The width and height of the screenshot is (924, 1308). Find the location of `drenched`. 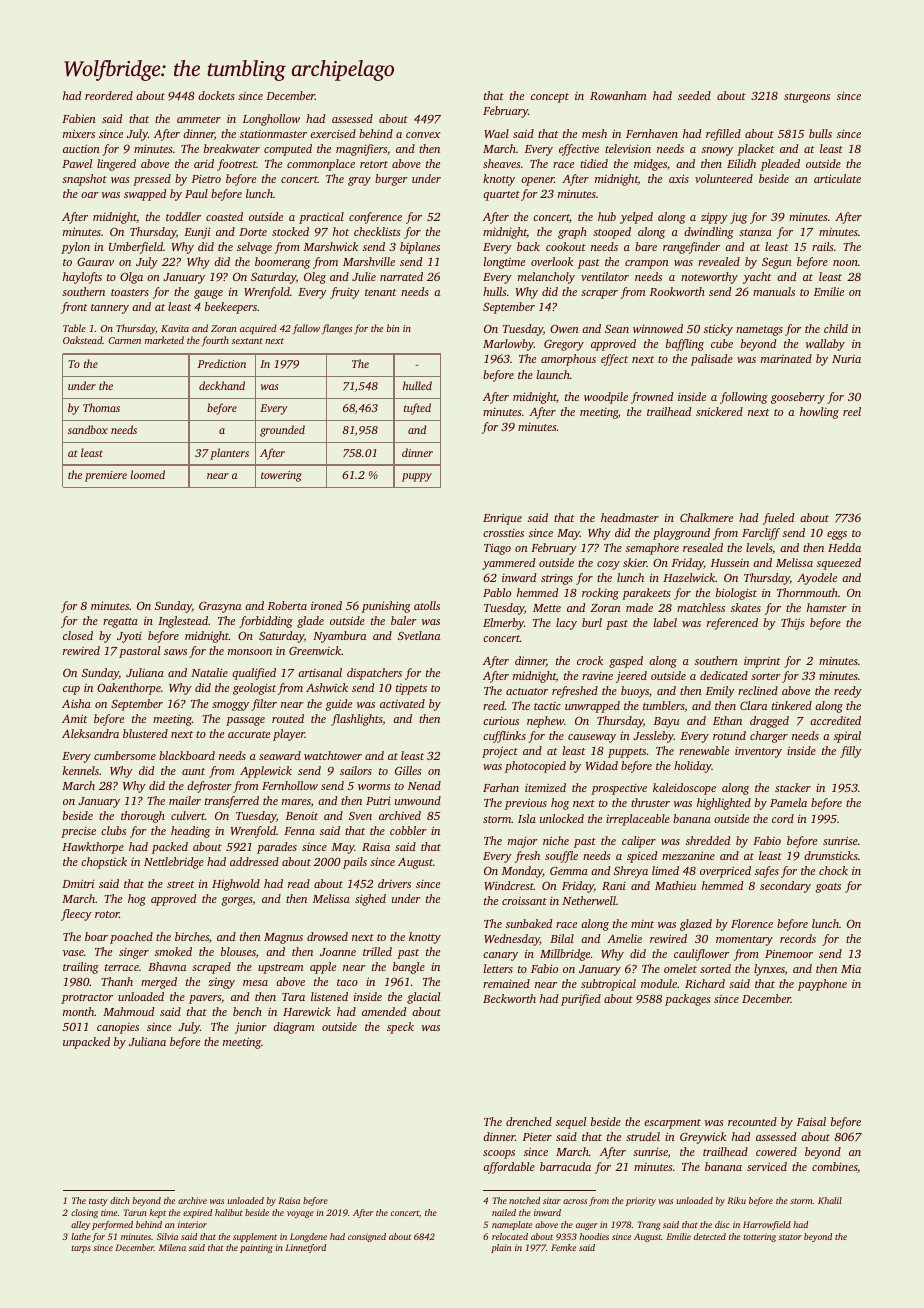

drenched is located at coordinates (529, 1121).
